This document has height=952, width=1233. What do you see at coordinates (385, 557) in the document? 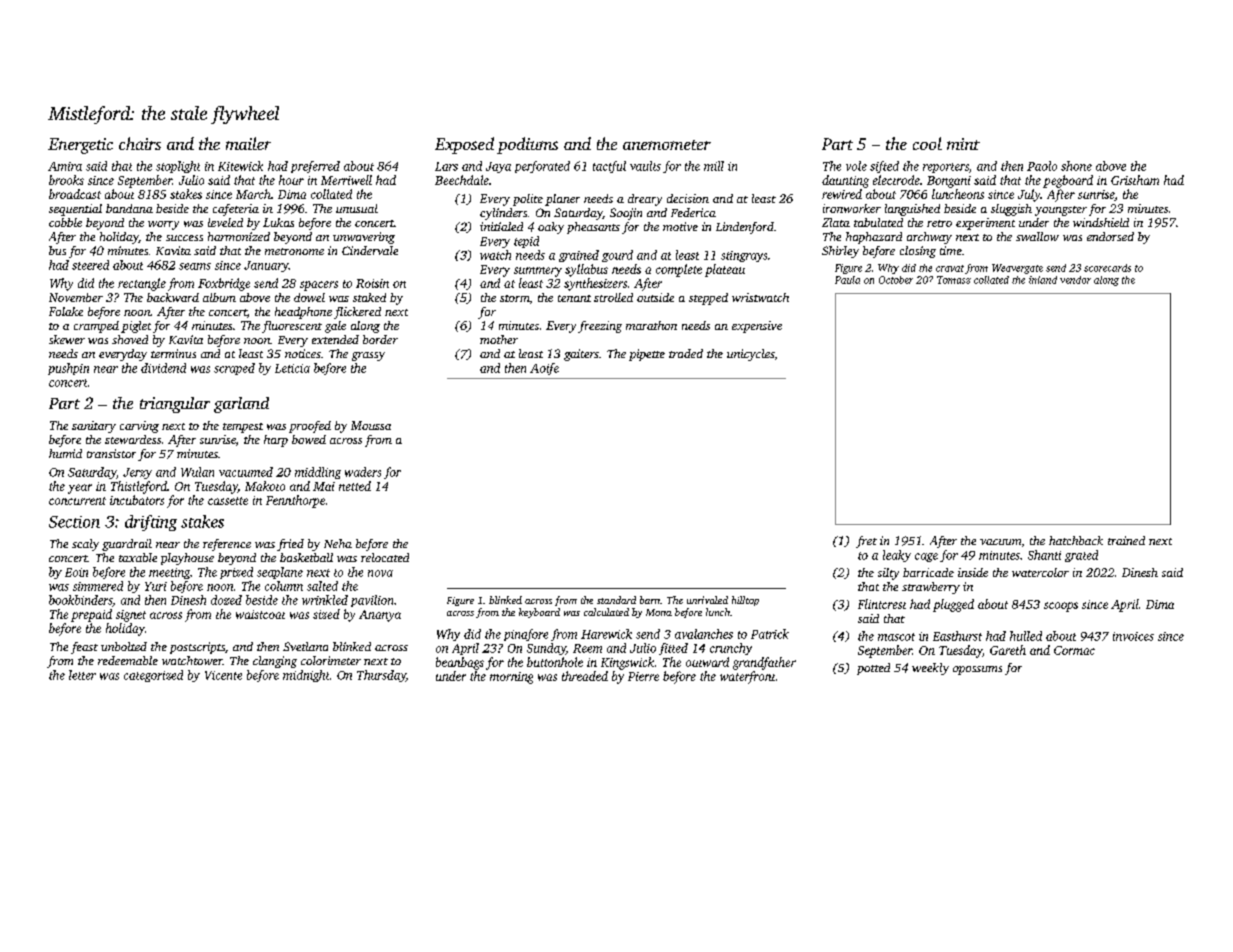
I see `relocated` at bounding box center [385, 557].
